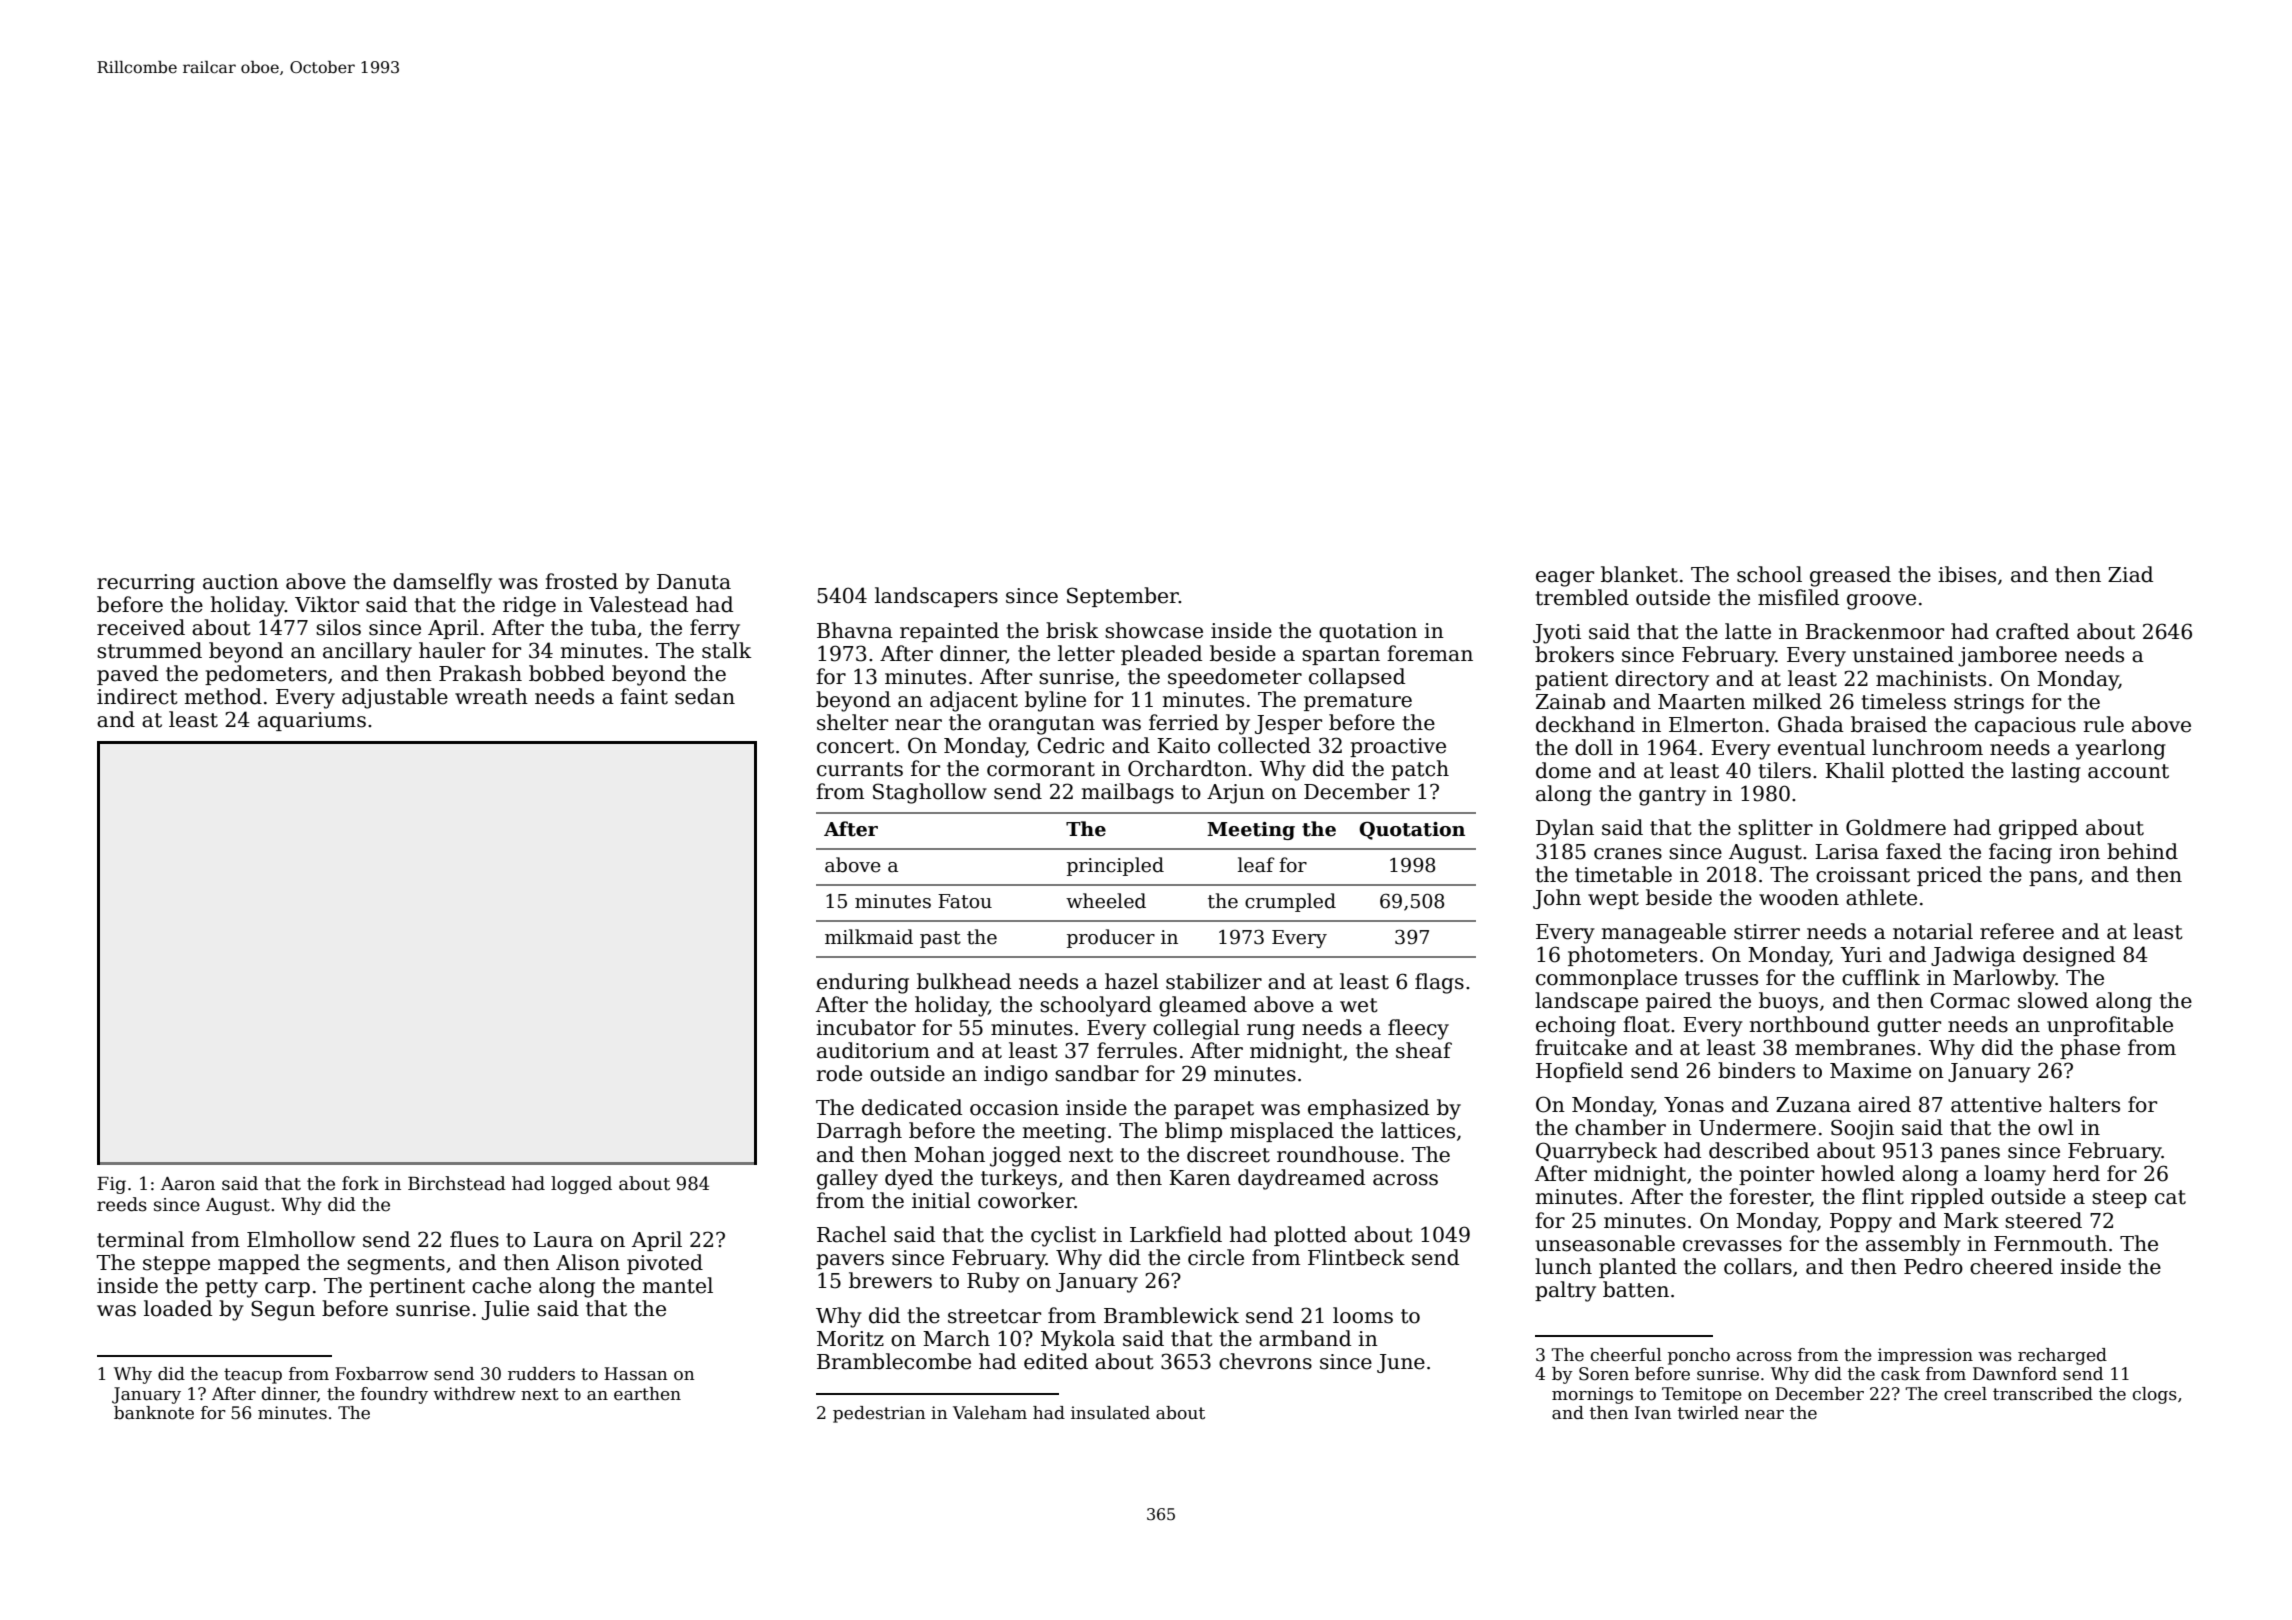 The height and width of the screenshot is (1620, 2292). What do you see at coordinates (1913, 1245) in the screenshot?
I see `assembly` at bounding box center [1913, 1245].
